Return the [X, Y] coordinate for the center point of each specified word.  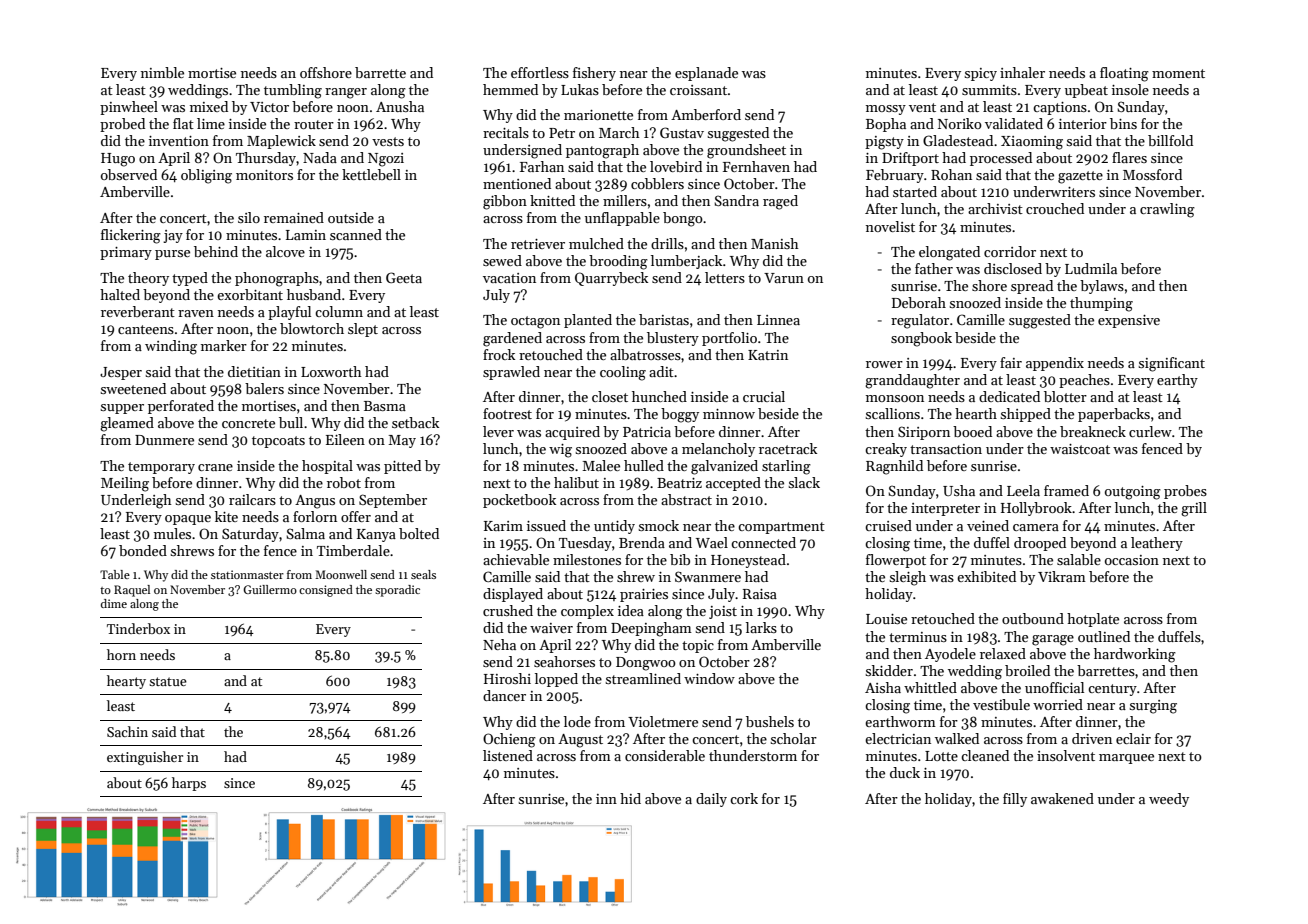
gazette [1080, 177]
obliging [206, 176]
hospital [327, 467]
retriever [538, 244]
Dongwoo [646, 664]
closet [610, 396]
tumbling [293, 91]
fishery [594, 74]
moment [1178, 73]
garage [1053, 640]
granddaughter [912, 381]
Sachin [127, 731]
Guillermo [270, 589]
